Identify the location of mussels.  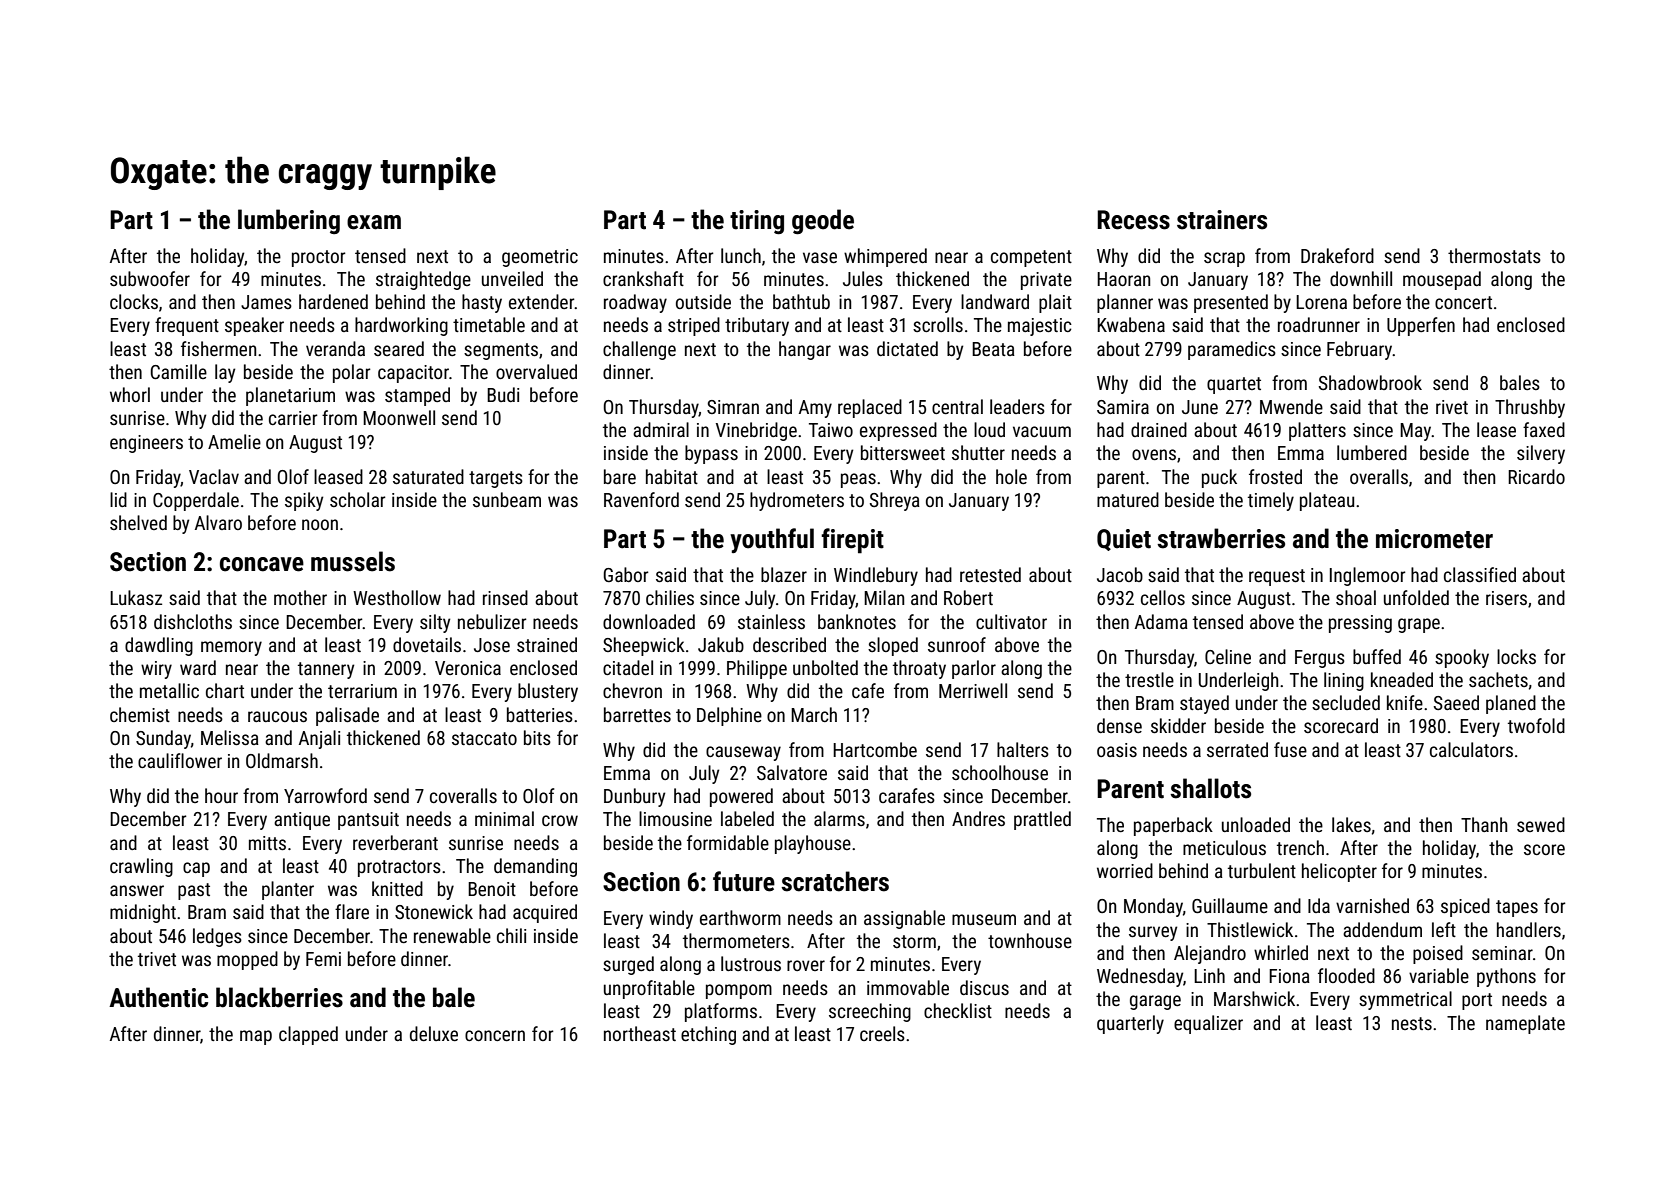
(353, 561).
